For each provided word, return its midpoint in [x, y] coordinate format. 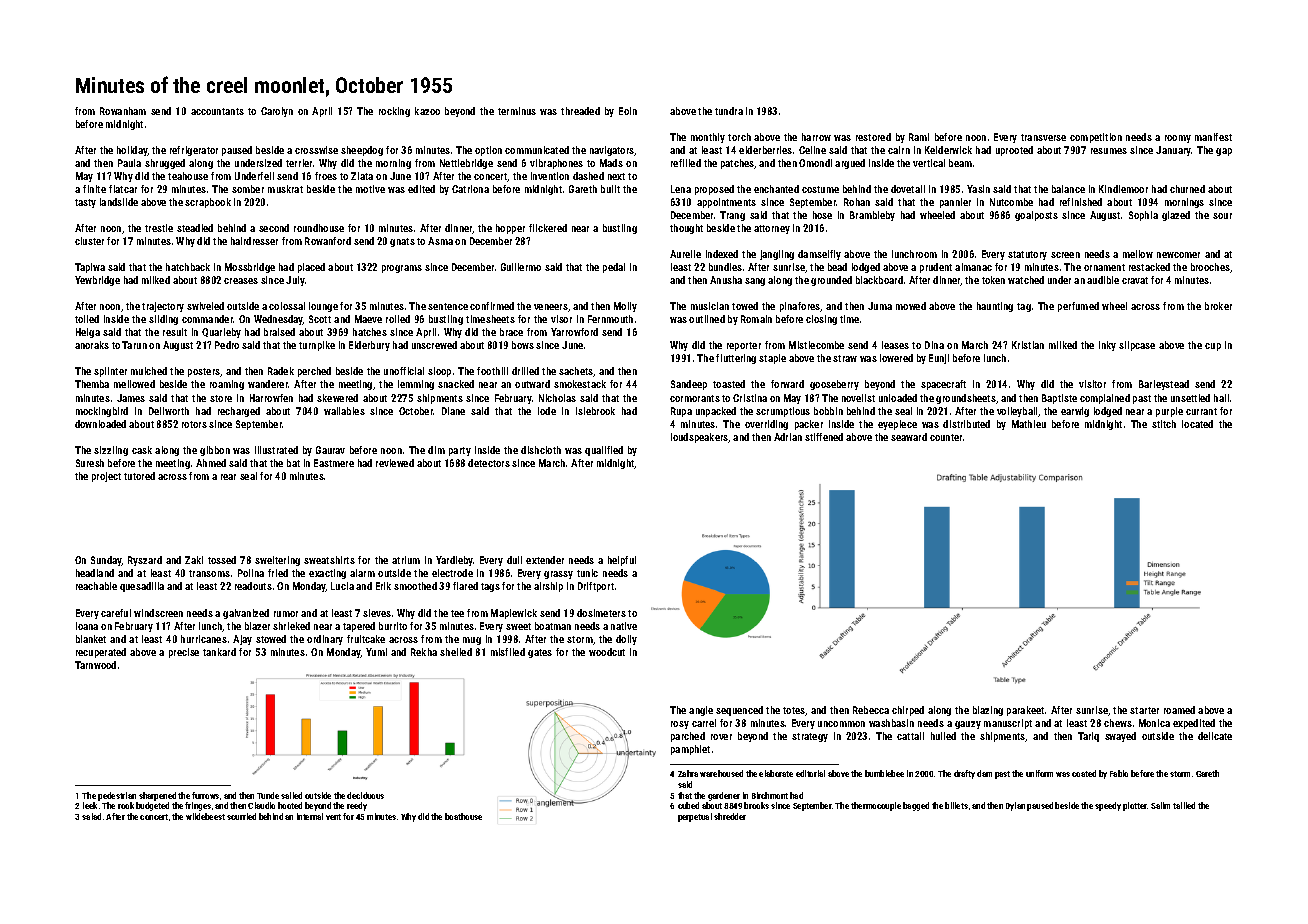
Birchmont [770, 795]
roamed [1179, 710]
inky [1107, 346]
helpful [622, 561]
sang [755, 282]
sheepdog [362, 151]
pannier [955, 203]
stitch [1164, 424]
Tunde [268, 795]
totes [794, 711]
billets [956, 805]
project [106, 477]
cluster [89, 241]
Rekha [424, 652]
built [610, 189]
